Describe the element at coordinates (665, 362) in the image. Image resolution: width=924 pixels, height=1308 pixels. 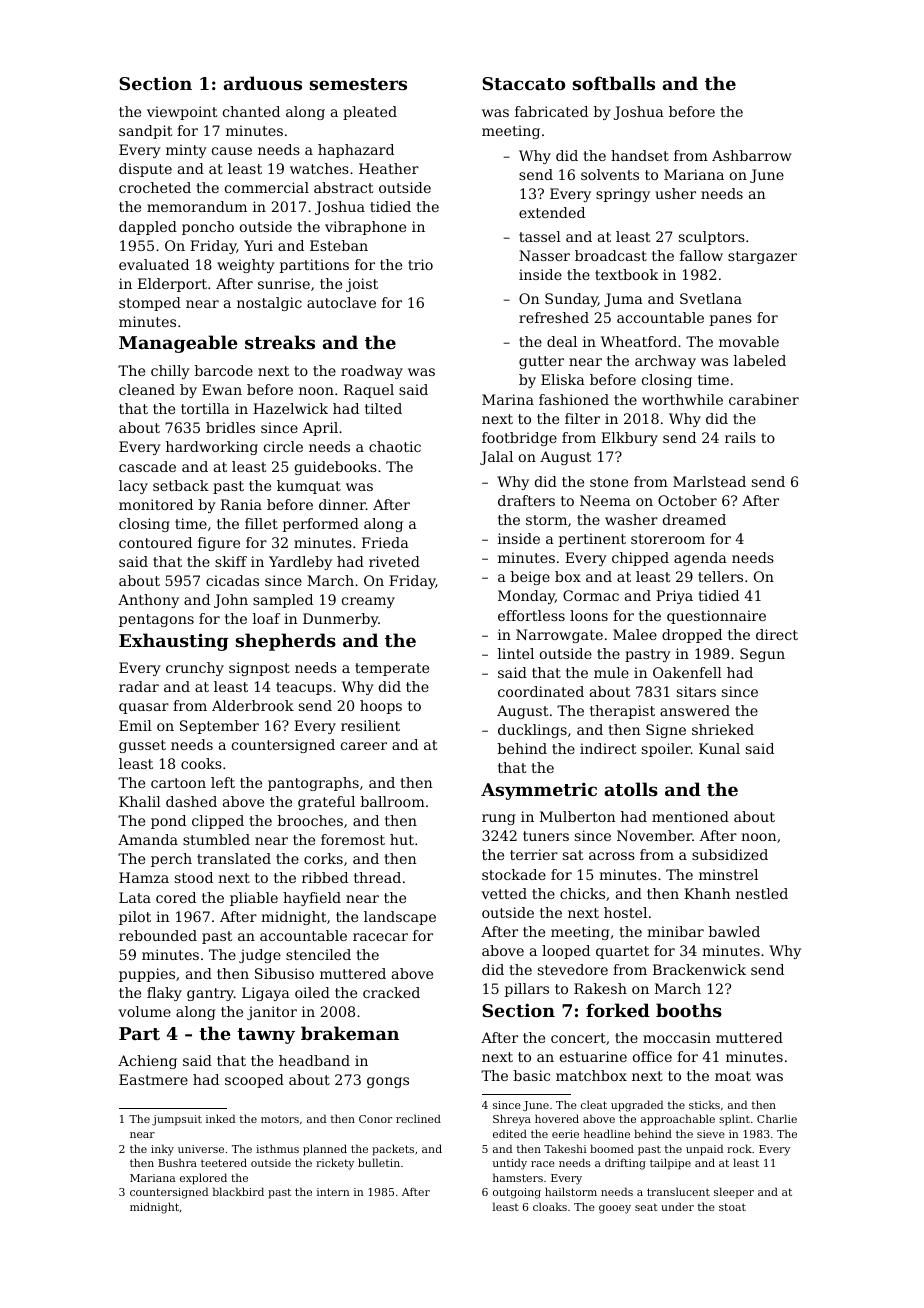
I see `archway` at that location.
